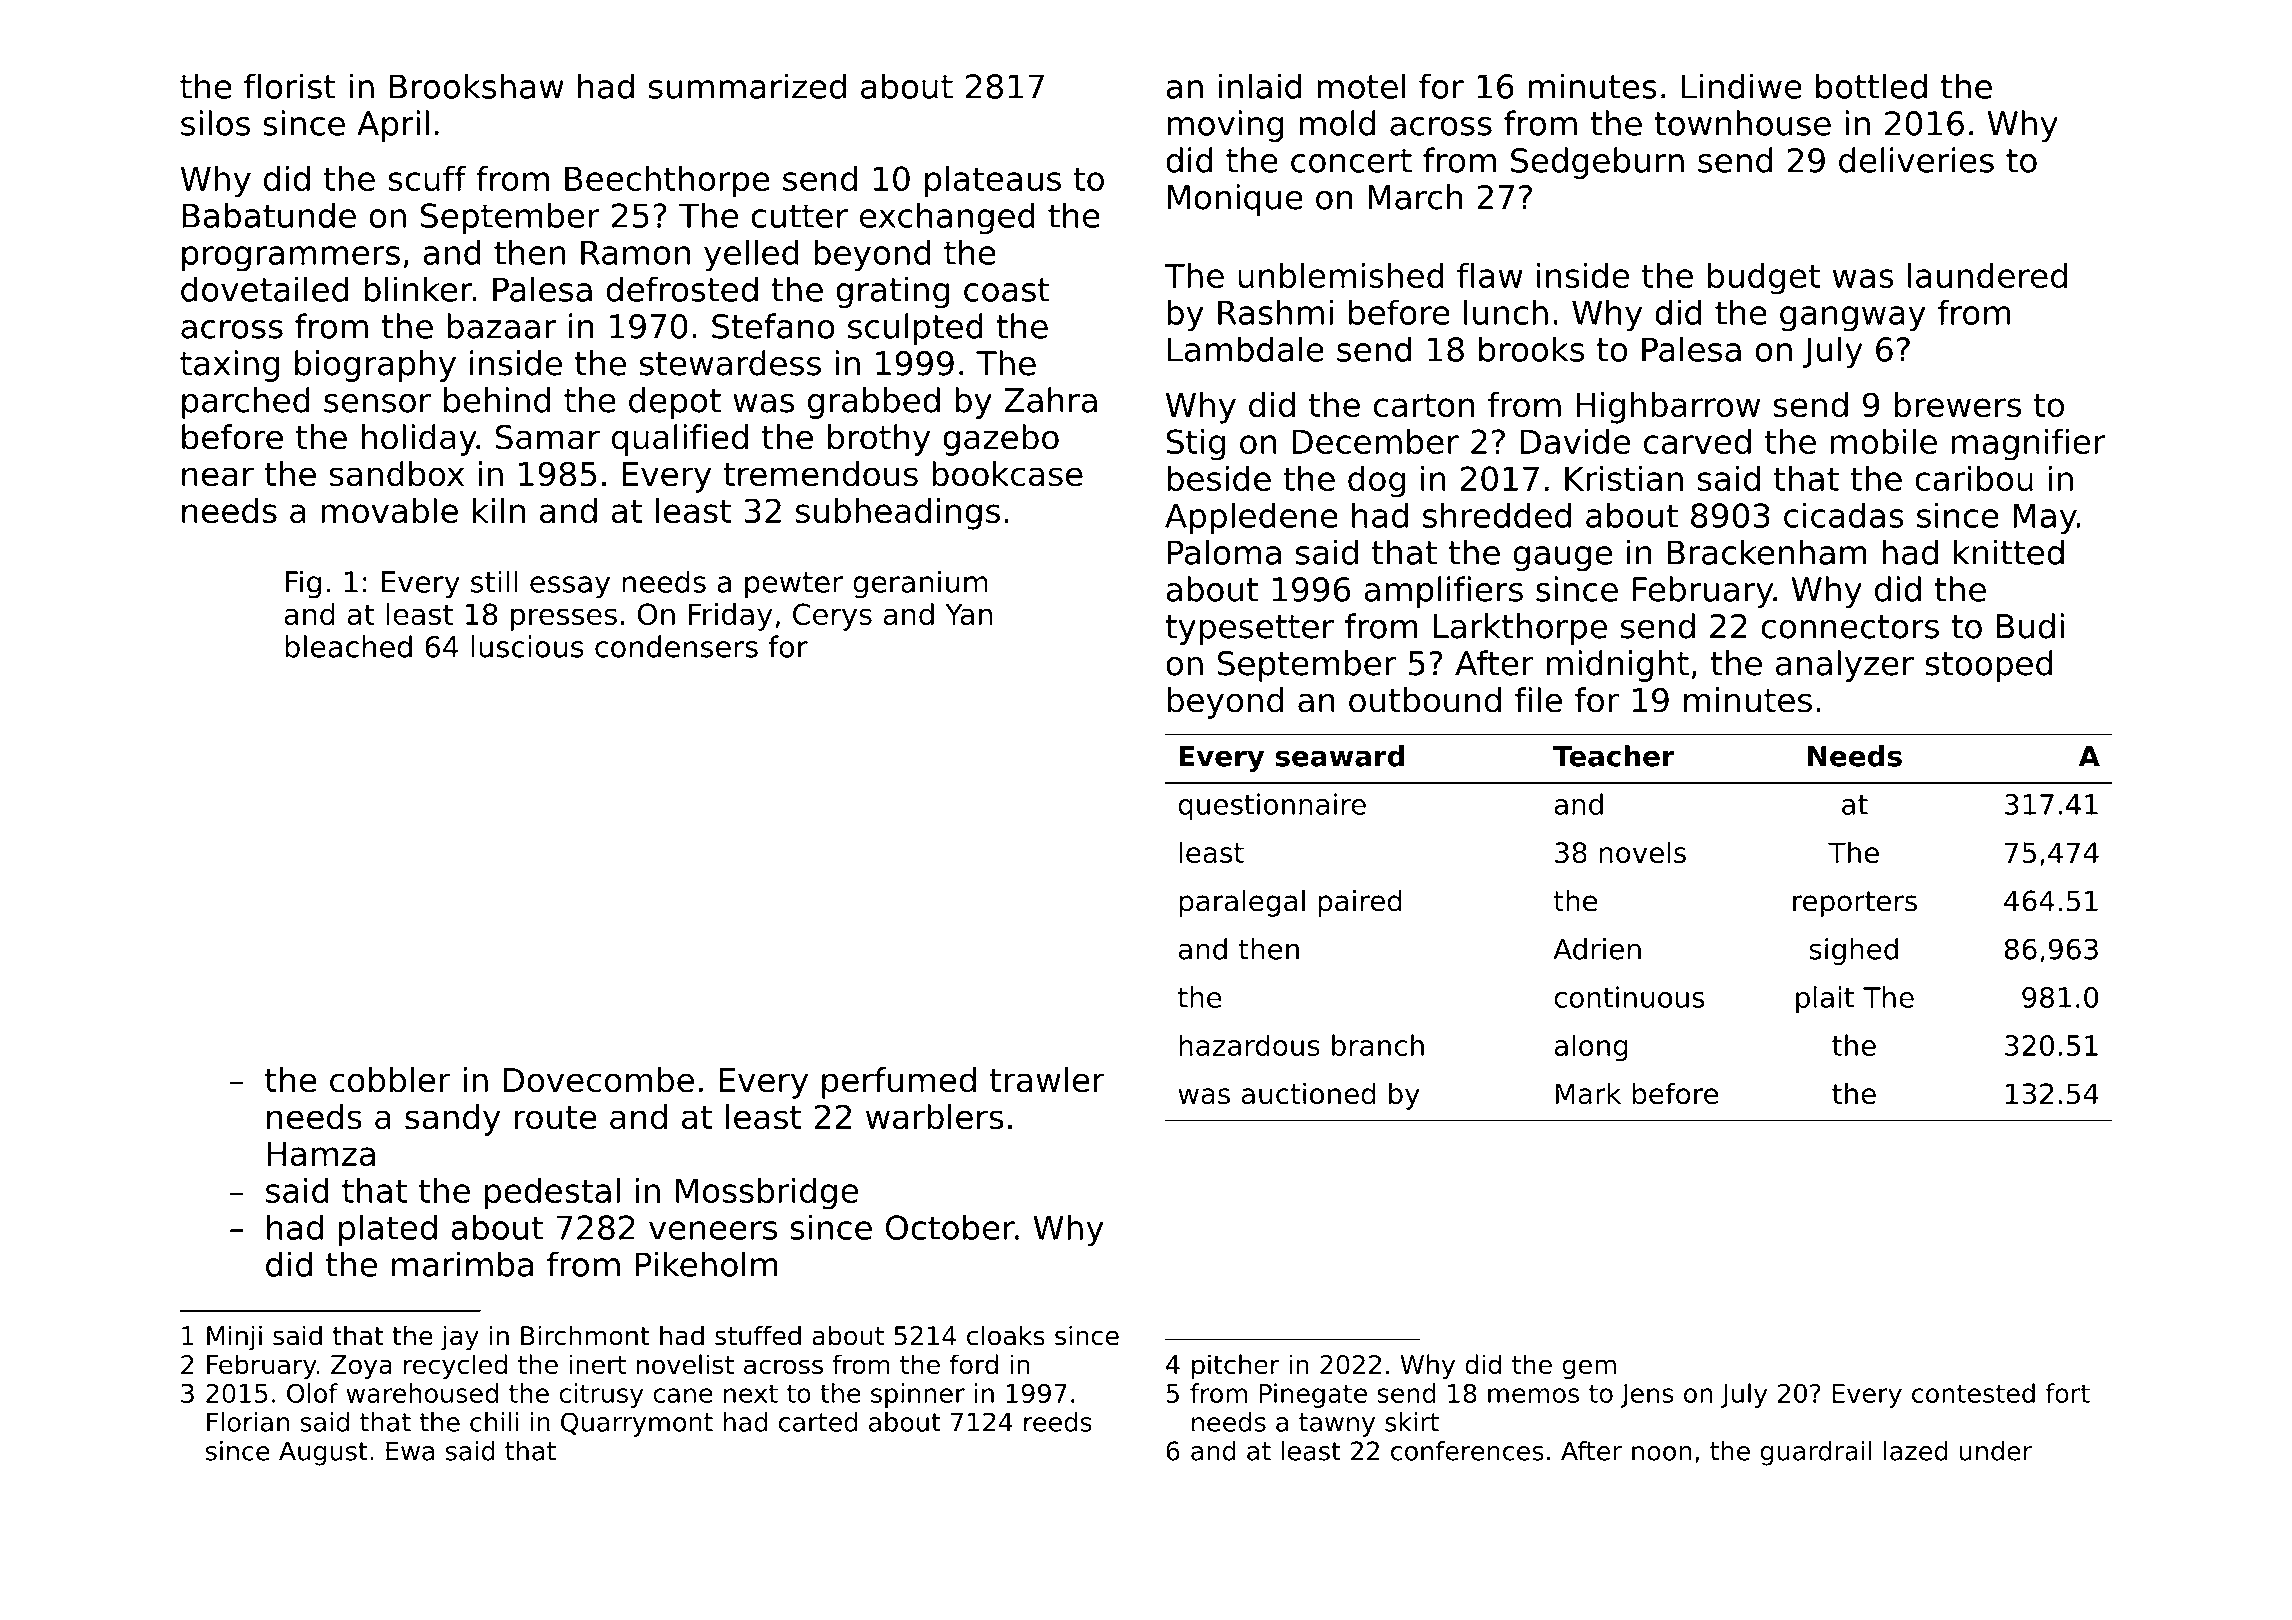  What do you see at coordinates (2067, 1393) in the image?
I see `fort` at bounding box center [2067, 1393].
